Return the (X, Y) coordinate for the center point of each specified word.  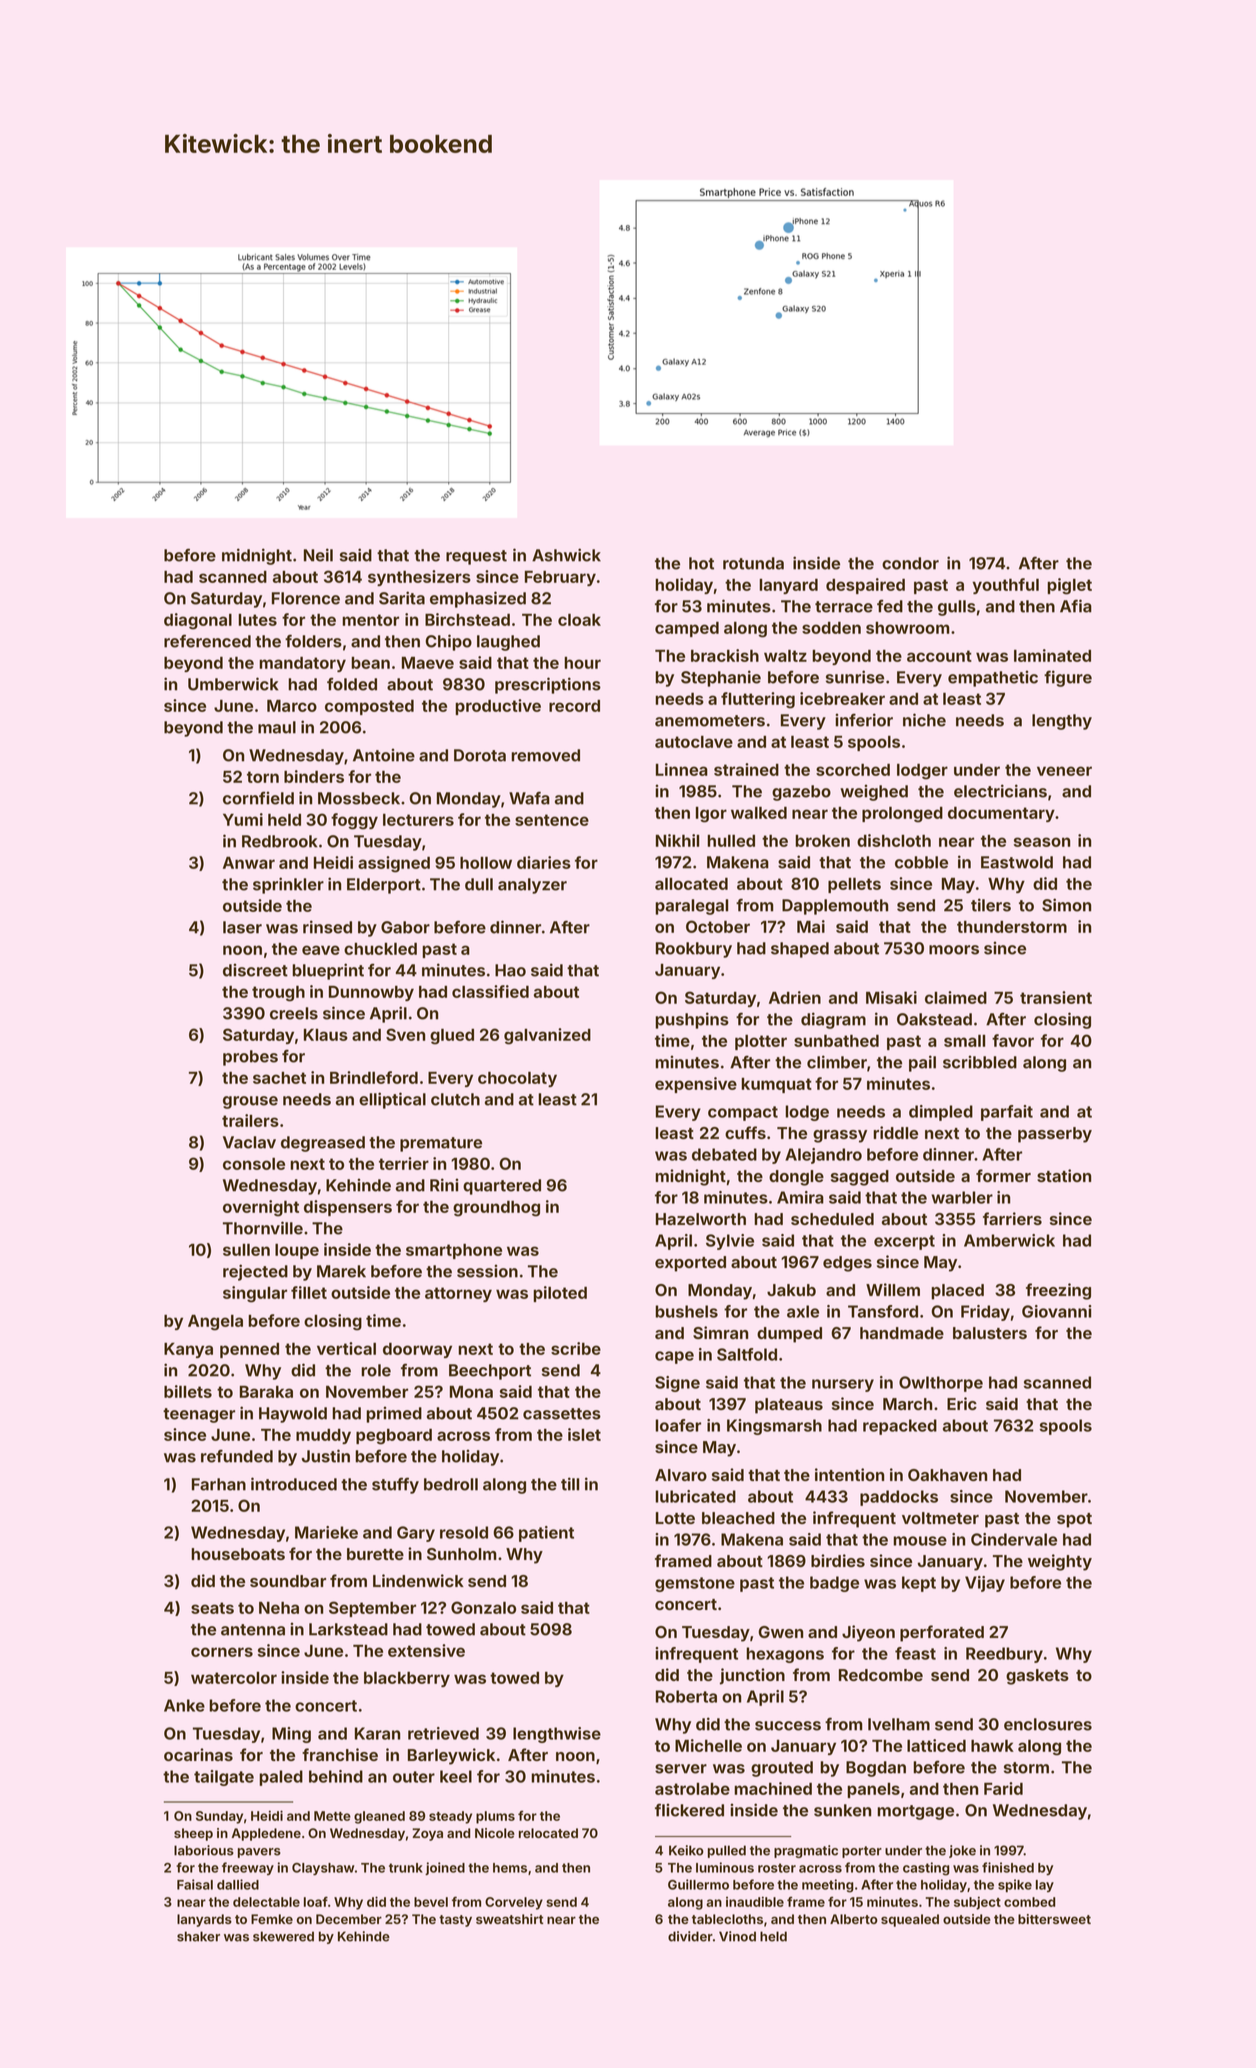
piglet (1070, 586)
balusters (990, 1333)
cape (674, 1357)
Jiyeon (868, 1633)
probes (250, 1058)
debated (724, 1154)
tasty (455, 1921)
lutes (258, 620)
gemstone (695, 1584)
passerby (1055, 1135)
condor (910, 563)
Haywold (293, 1415)
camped (687, 629)
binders (314, 776)
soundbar (288, 1581)
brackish (725, 655)
